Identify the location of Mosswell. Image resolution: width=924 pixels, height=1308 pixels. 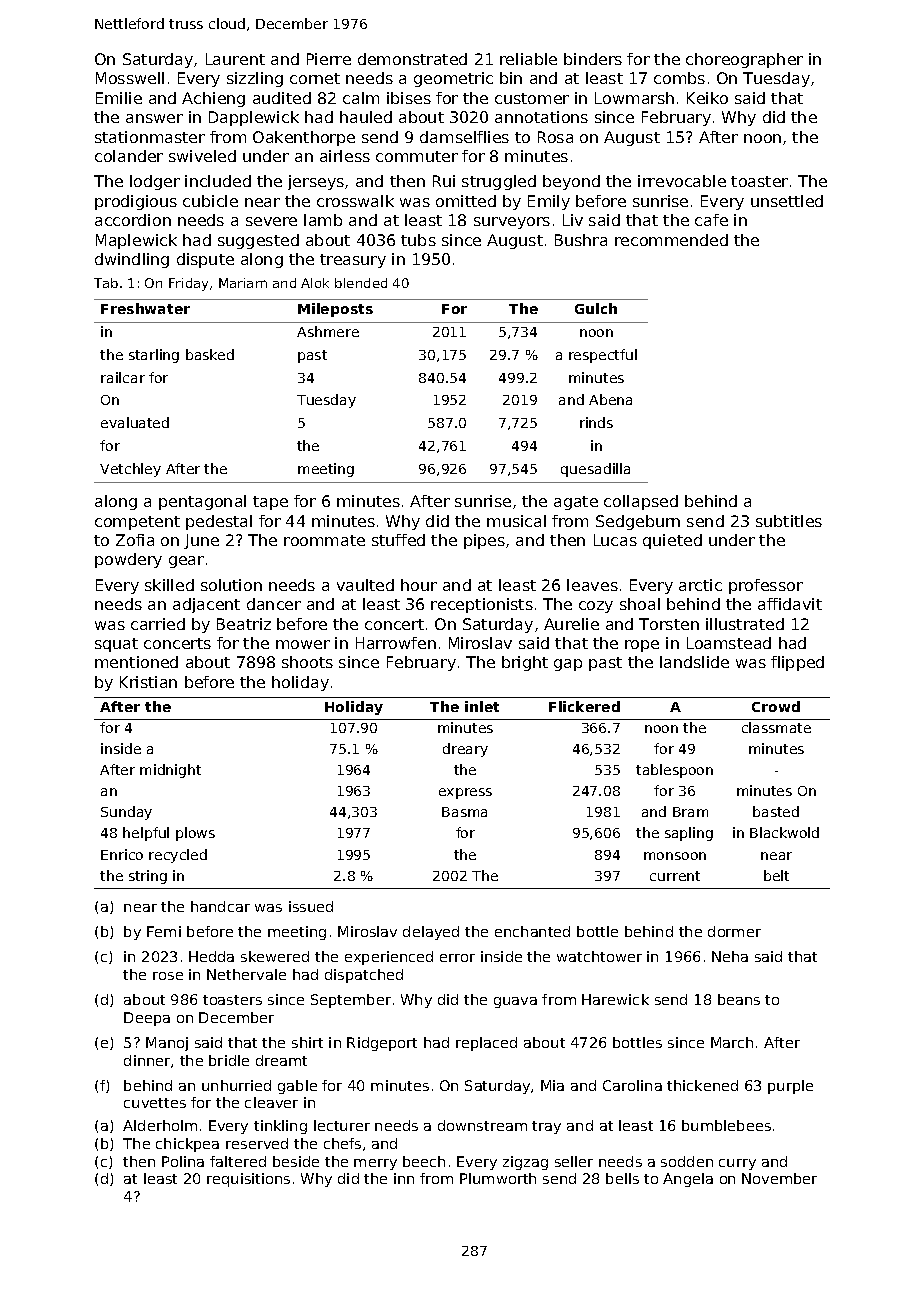
(130, 78).
